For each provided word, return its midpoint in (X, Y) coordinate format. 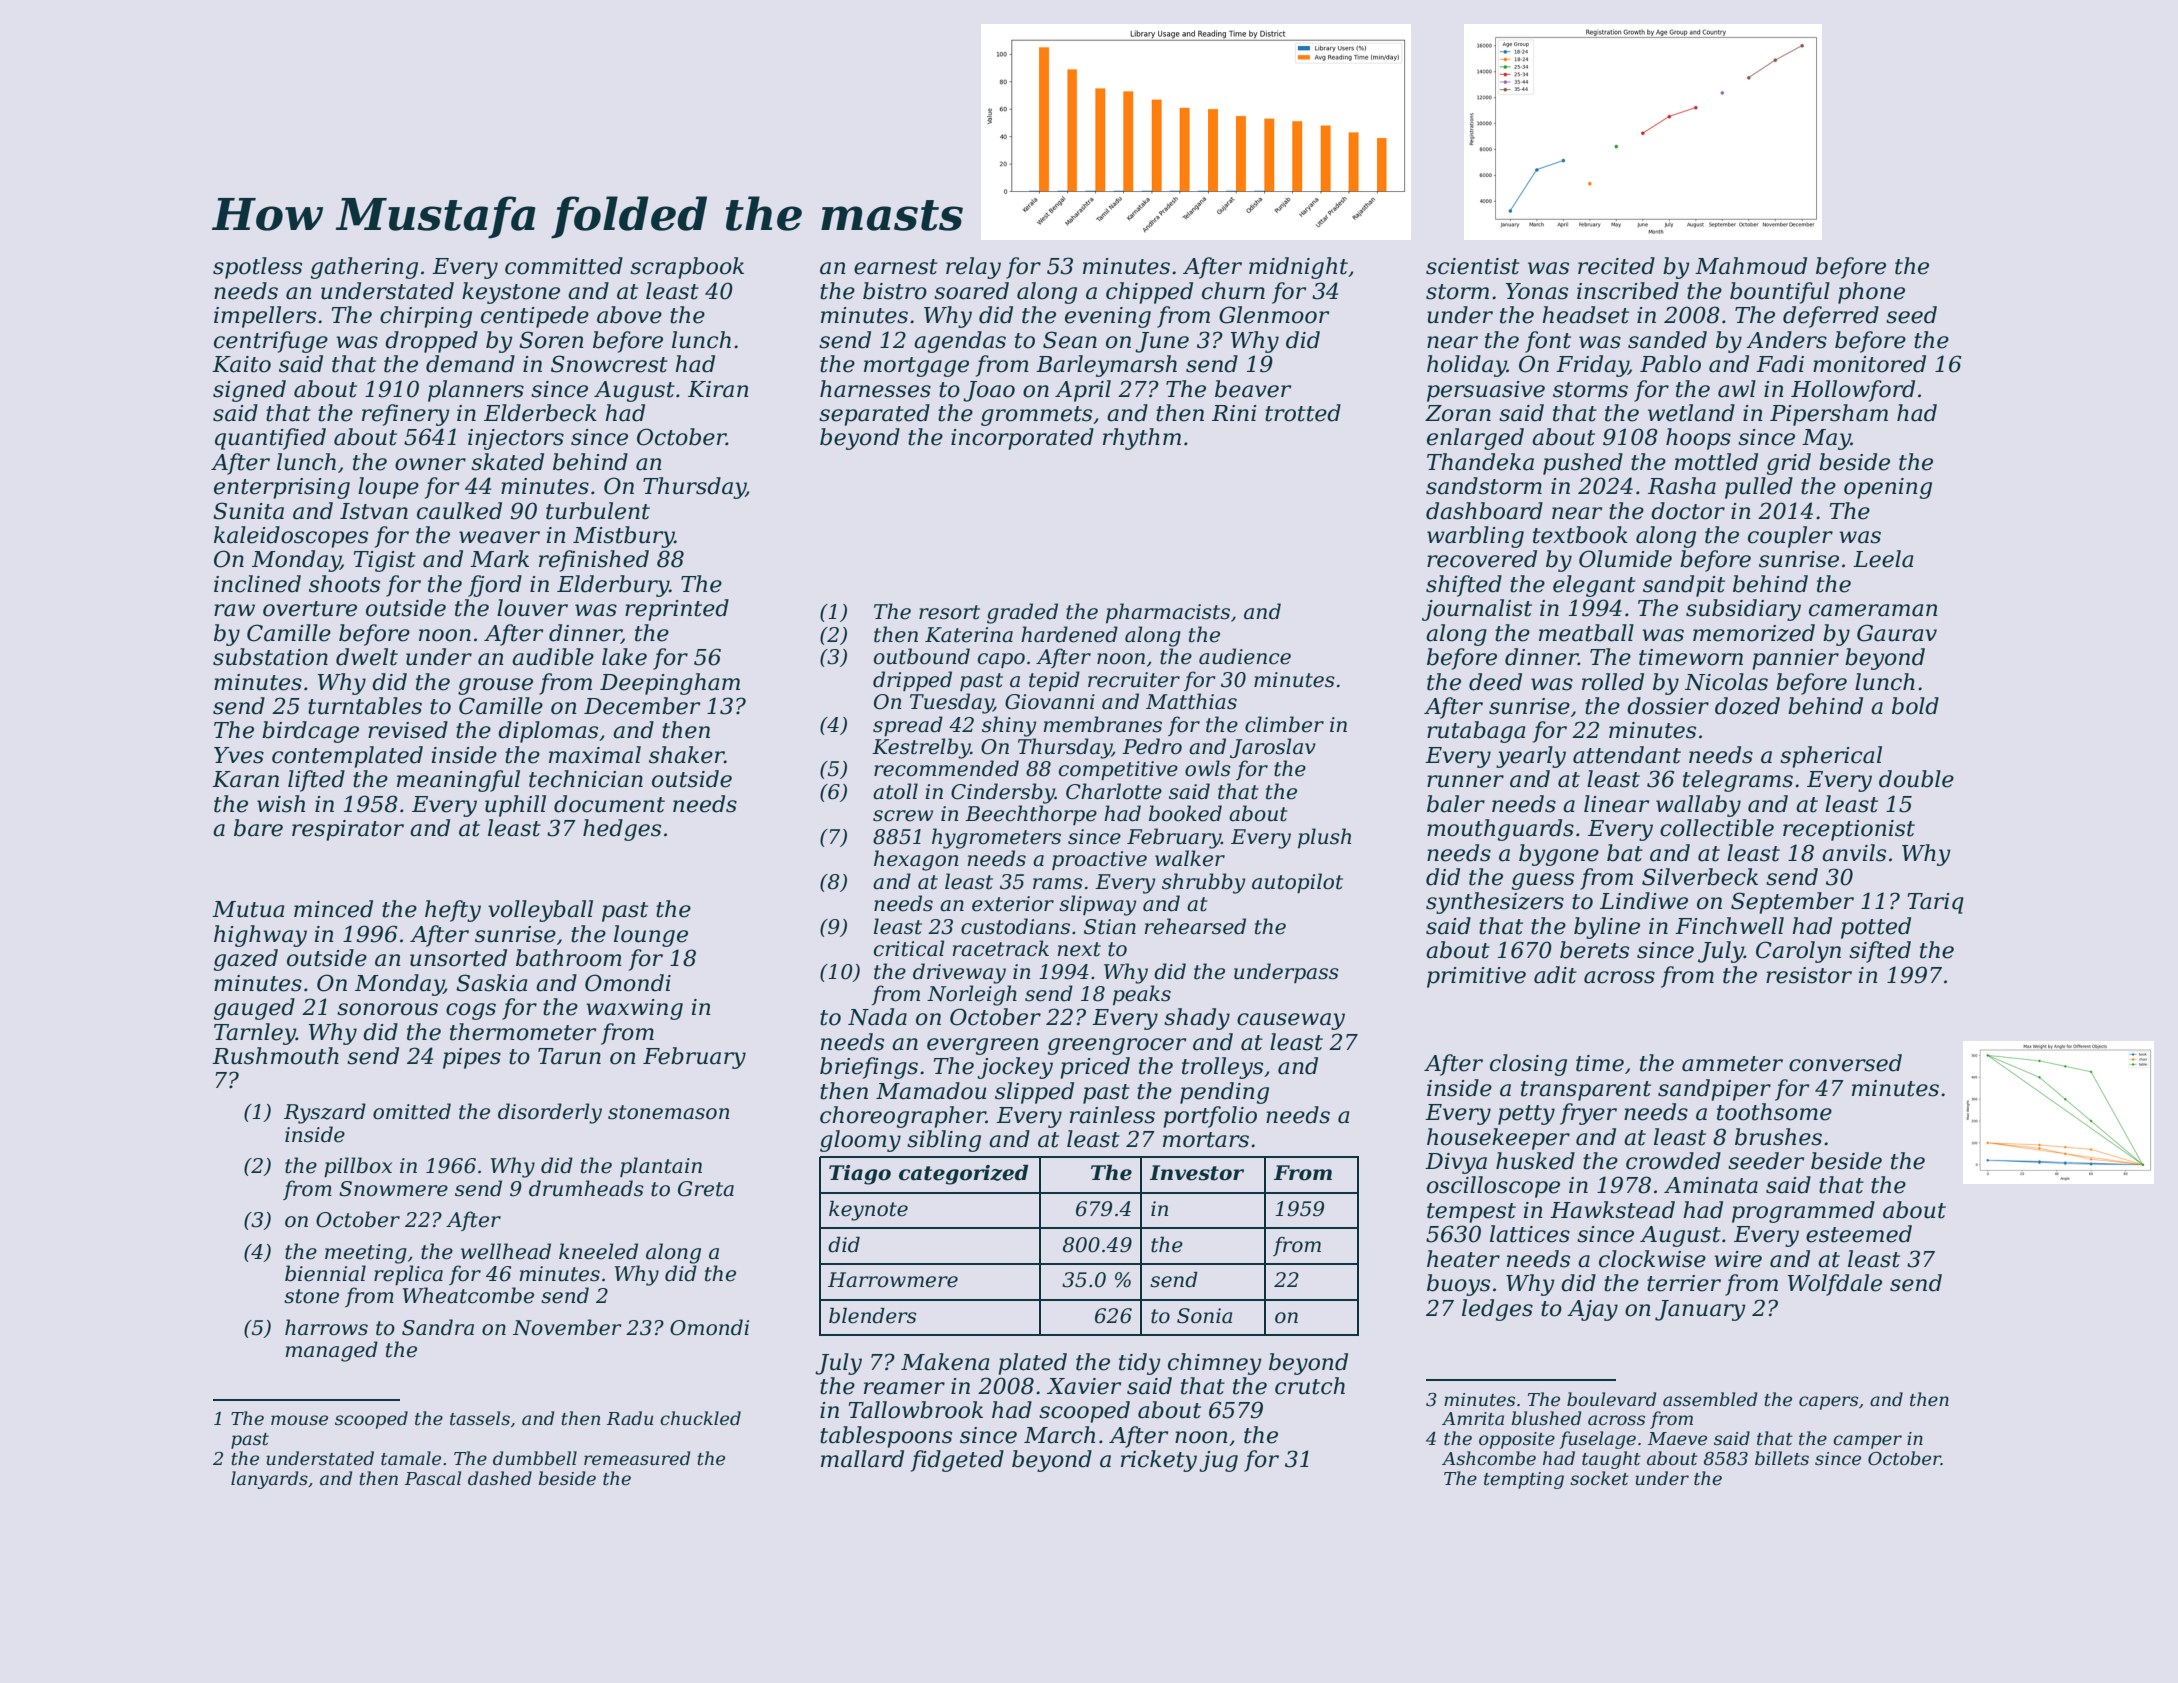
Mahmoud (1751, 266)
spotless (257, 268)
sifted (1880, 952)
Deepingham (670, 684)
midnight (1298, 268)
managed (331, 1351)
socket (1599, 1478)
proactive (1099, 860)
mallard (862, 1459)
